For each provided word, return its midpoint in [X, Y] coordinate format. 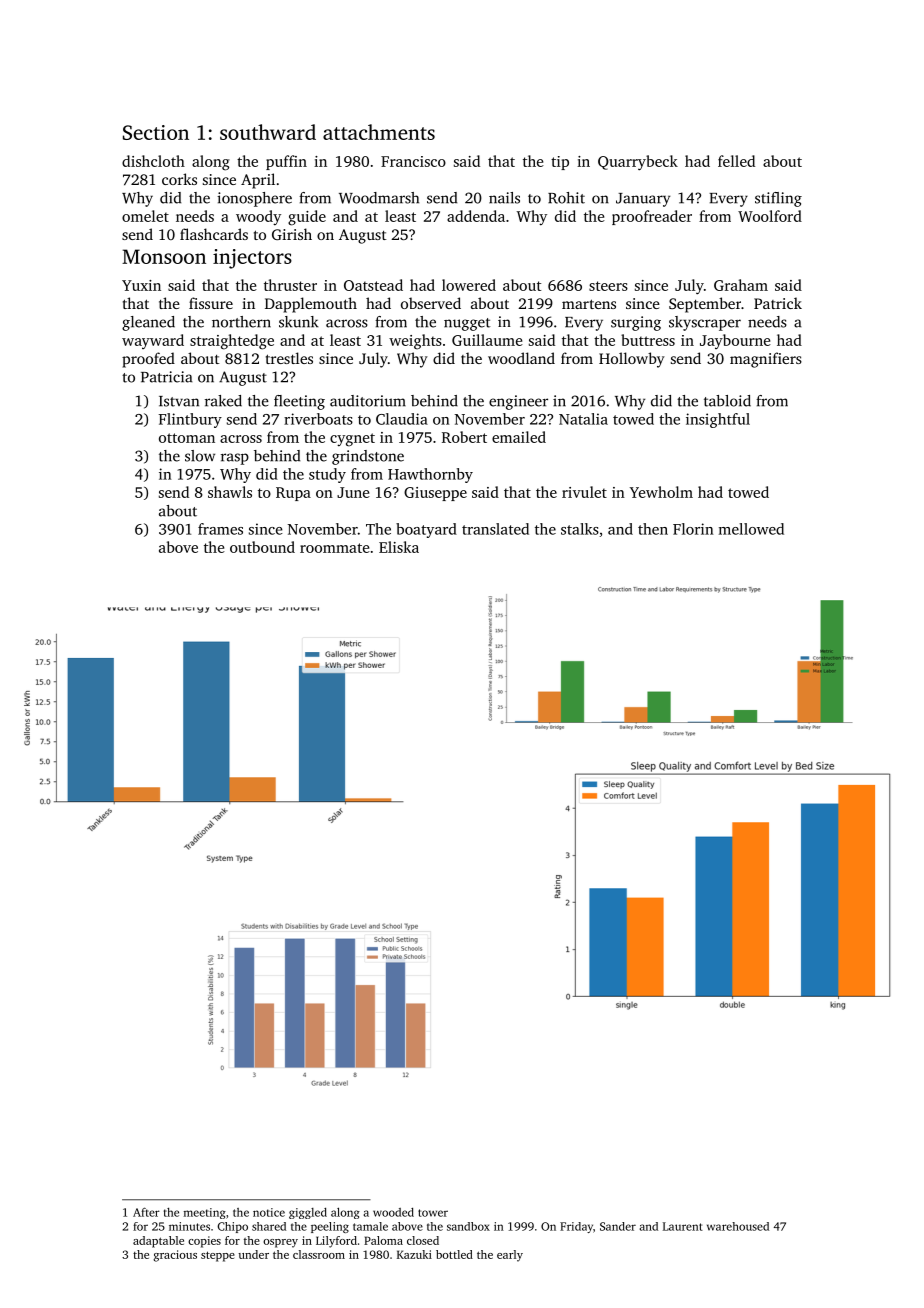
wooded [393, 1212]
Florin [693, 529]
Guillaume [487, 340]
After [146, 1212]
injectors [252, 259]
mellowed [751, 529]
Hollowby [632, 360]
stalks [580, 529]
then [653, 529]
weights [415, 342]
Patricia [166, 377]
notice [269, 1212]
